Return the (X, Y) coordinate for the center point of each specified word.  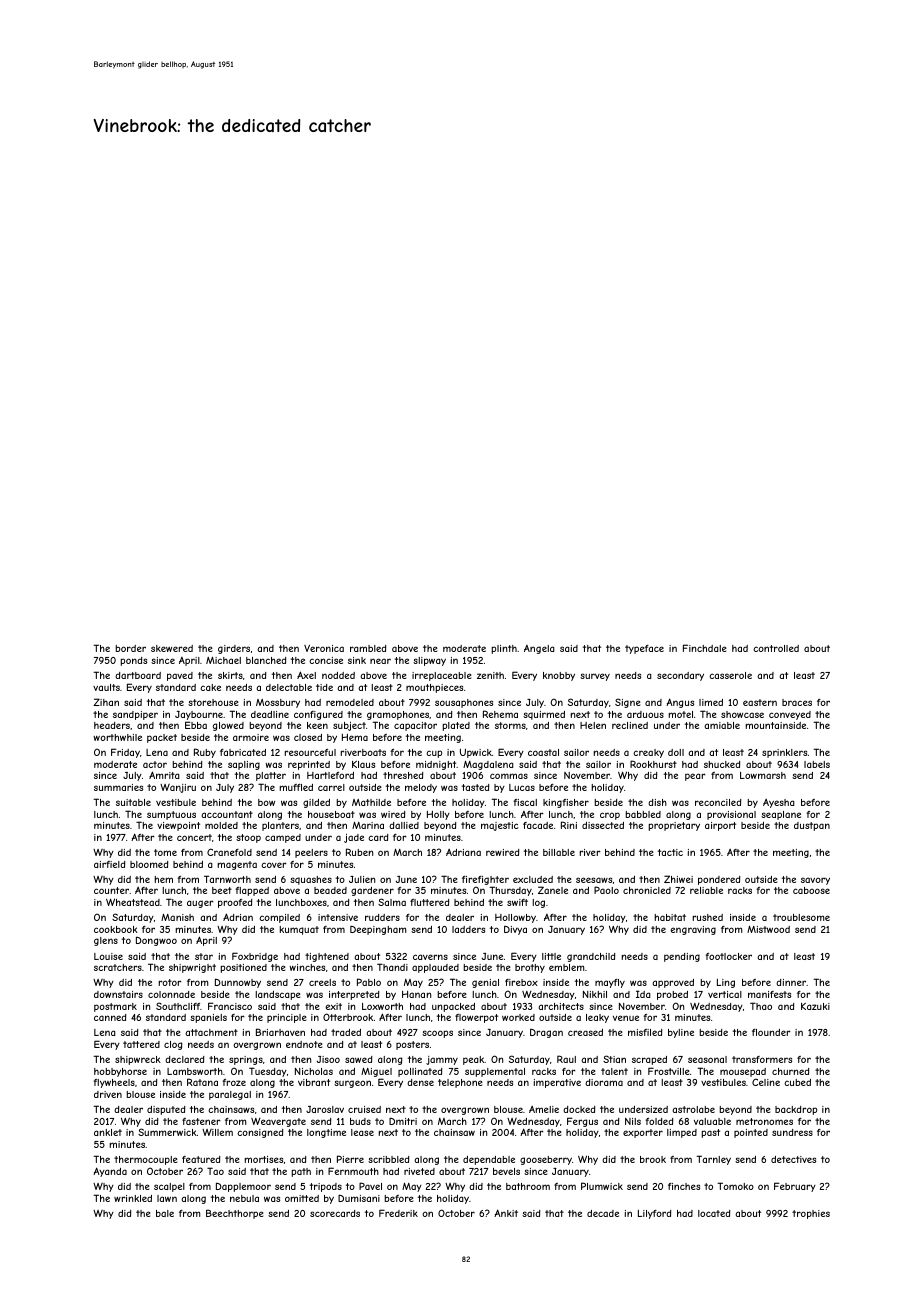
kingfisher (566, 803)
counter (111, 890)
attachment (211, 1032)
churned (790, 1071)
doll (676, 752)
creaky (648, 753)
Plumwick (602, 1186)
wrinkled (133, 1198)
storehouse (213, 702)
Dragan (546, 1033)
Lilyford (654, 1214)
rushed (707, 917)
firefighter (485, 880)
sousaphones (464, 703)
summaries (118, 787)
